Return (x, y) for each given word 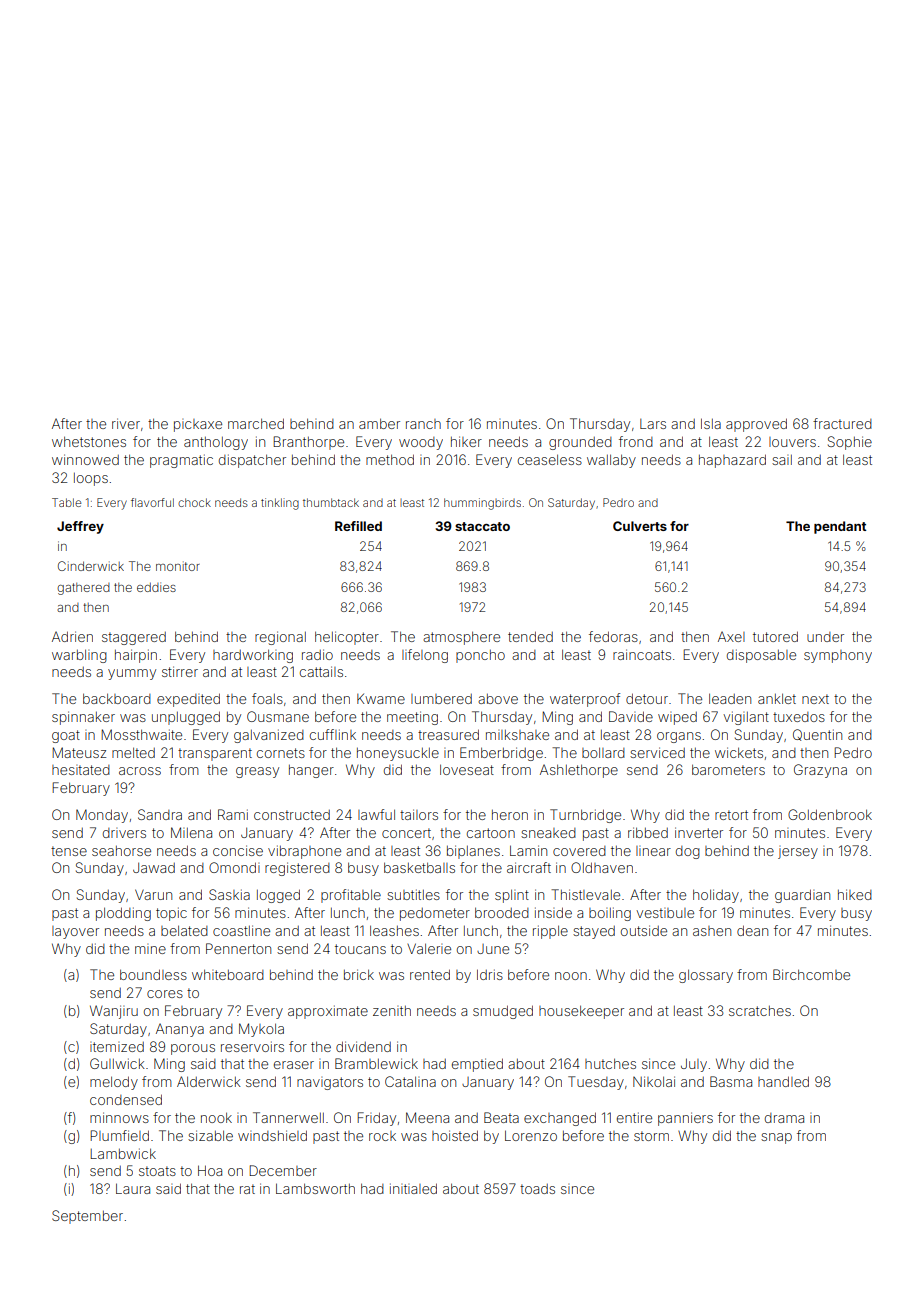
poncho (480, 656)
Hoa (210, 1170)
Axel (731, 636)
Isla (711, 423)
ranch (423, 424)
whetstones (89, 441)
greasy (257, 772)
